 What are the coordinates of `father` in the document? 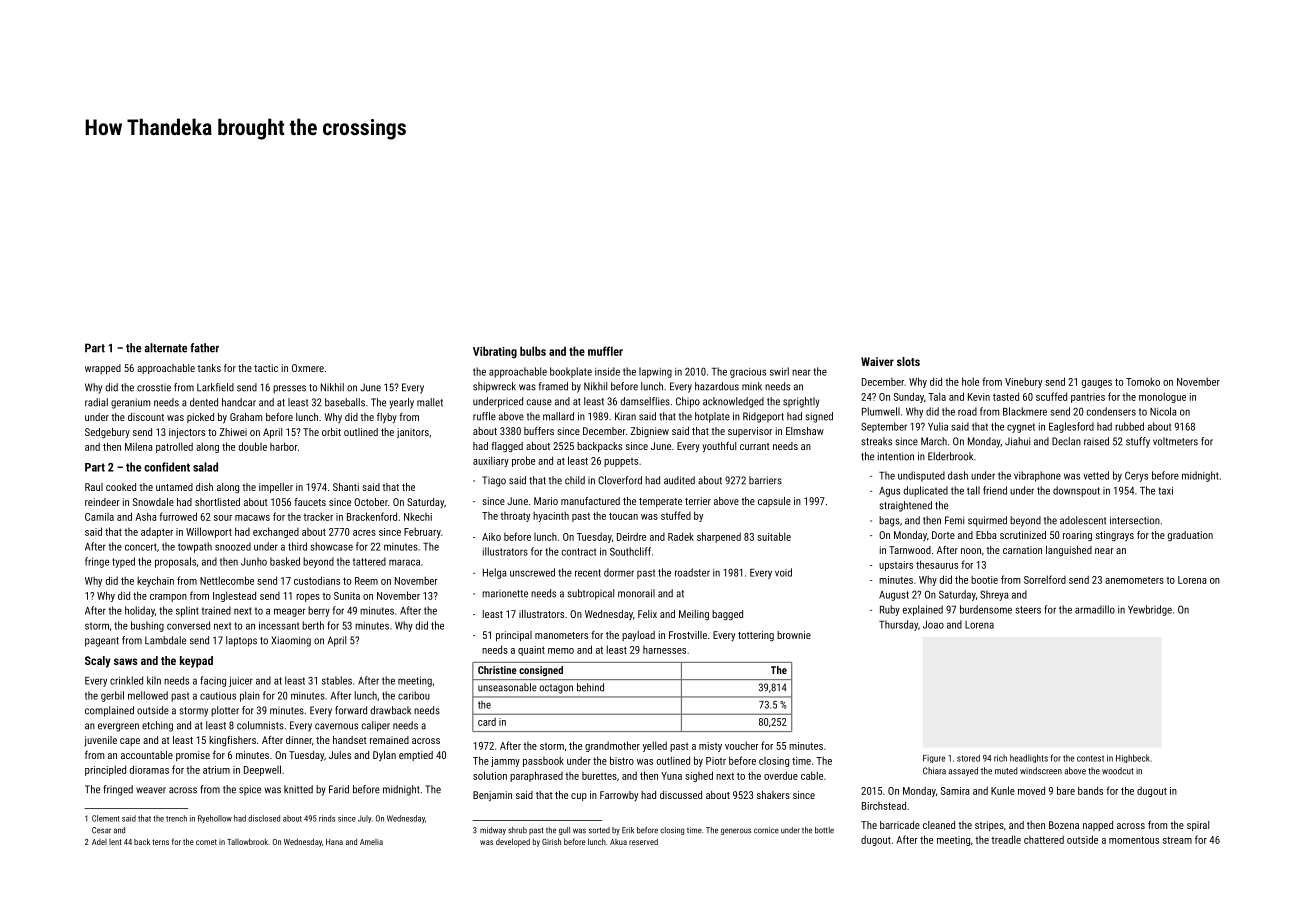 It's located at (204, 348).
